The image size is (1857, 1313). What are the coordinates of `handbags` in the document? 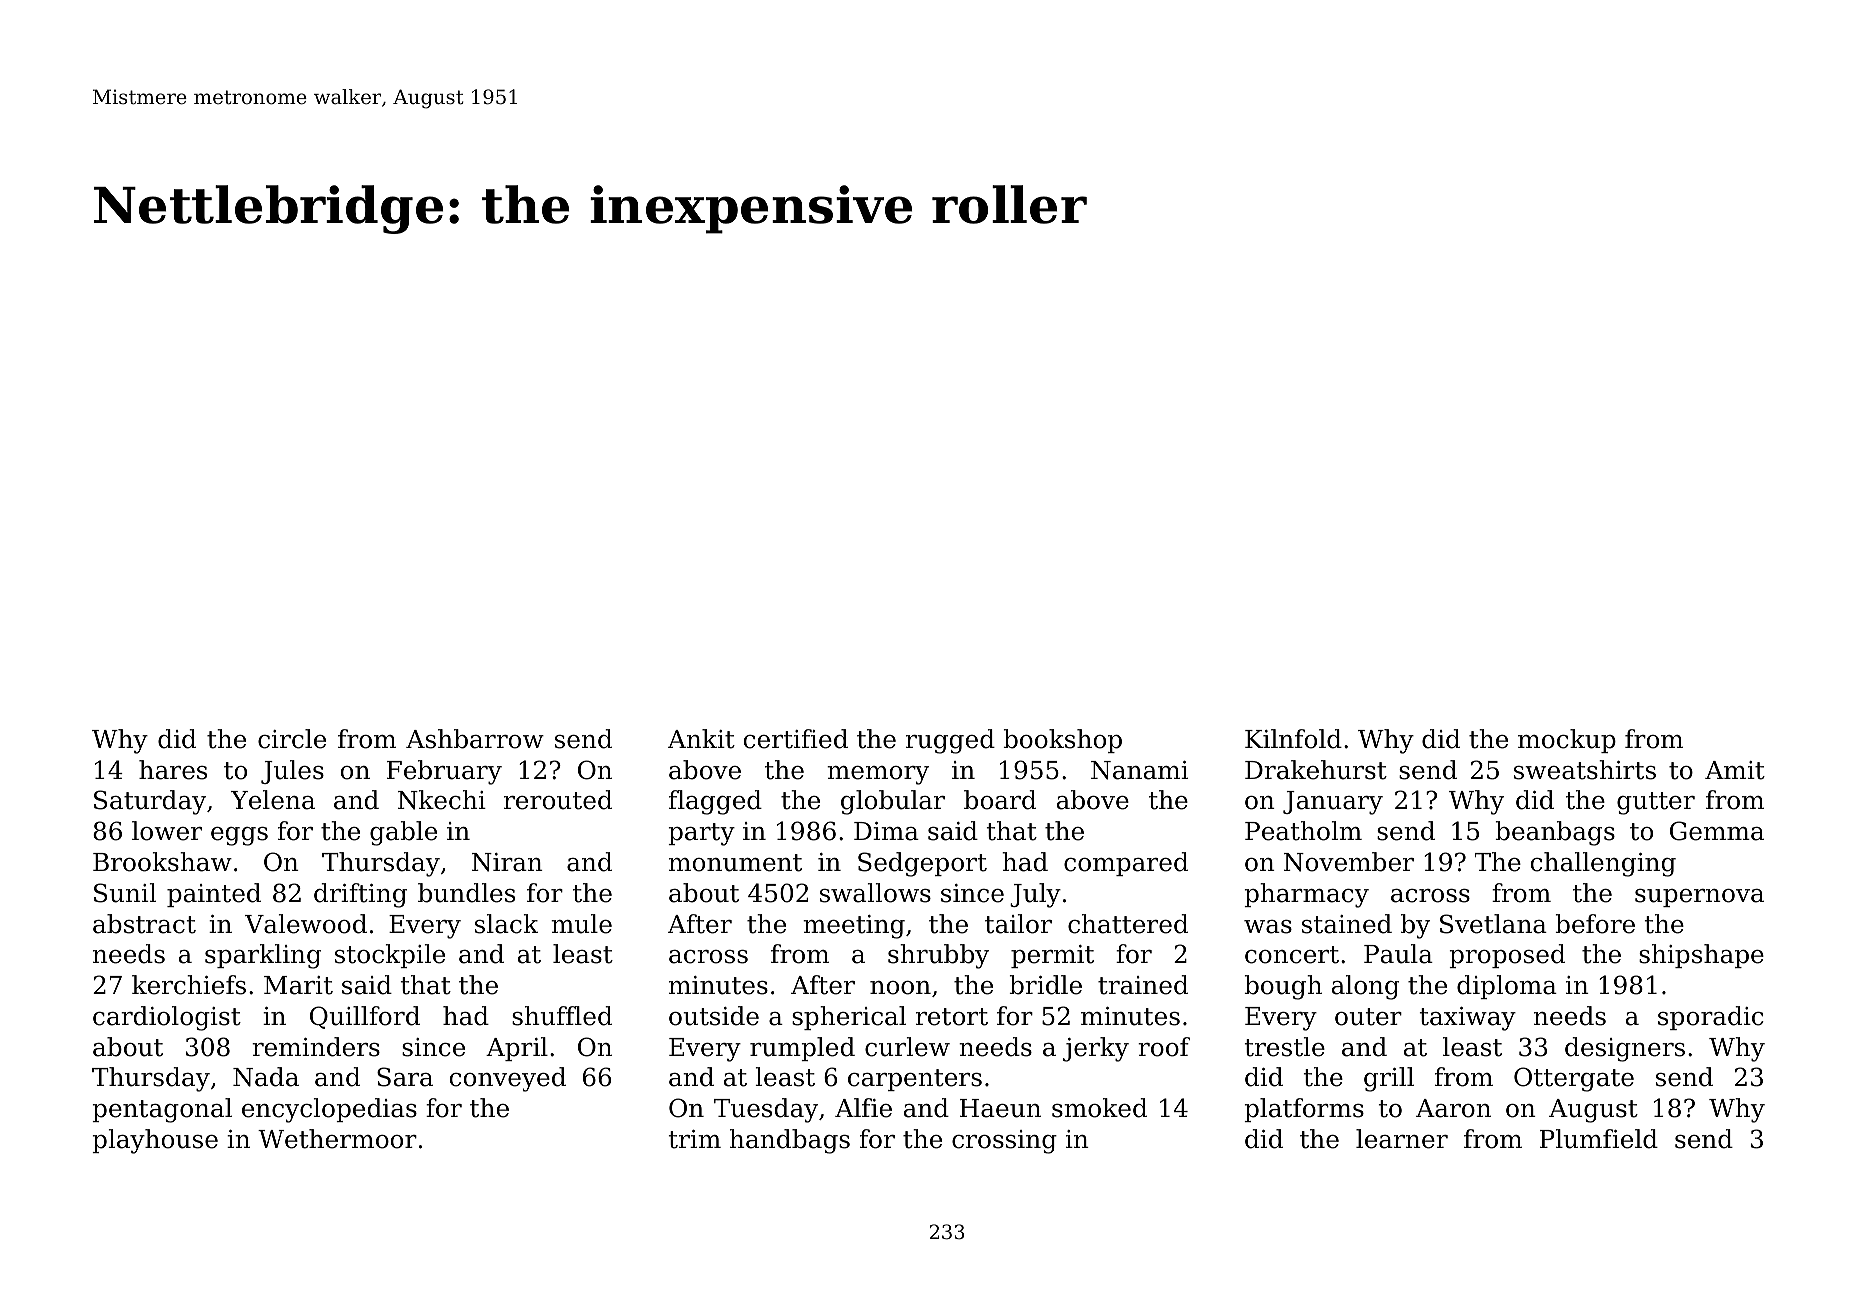 It's located at (790, 1141).
